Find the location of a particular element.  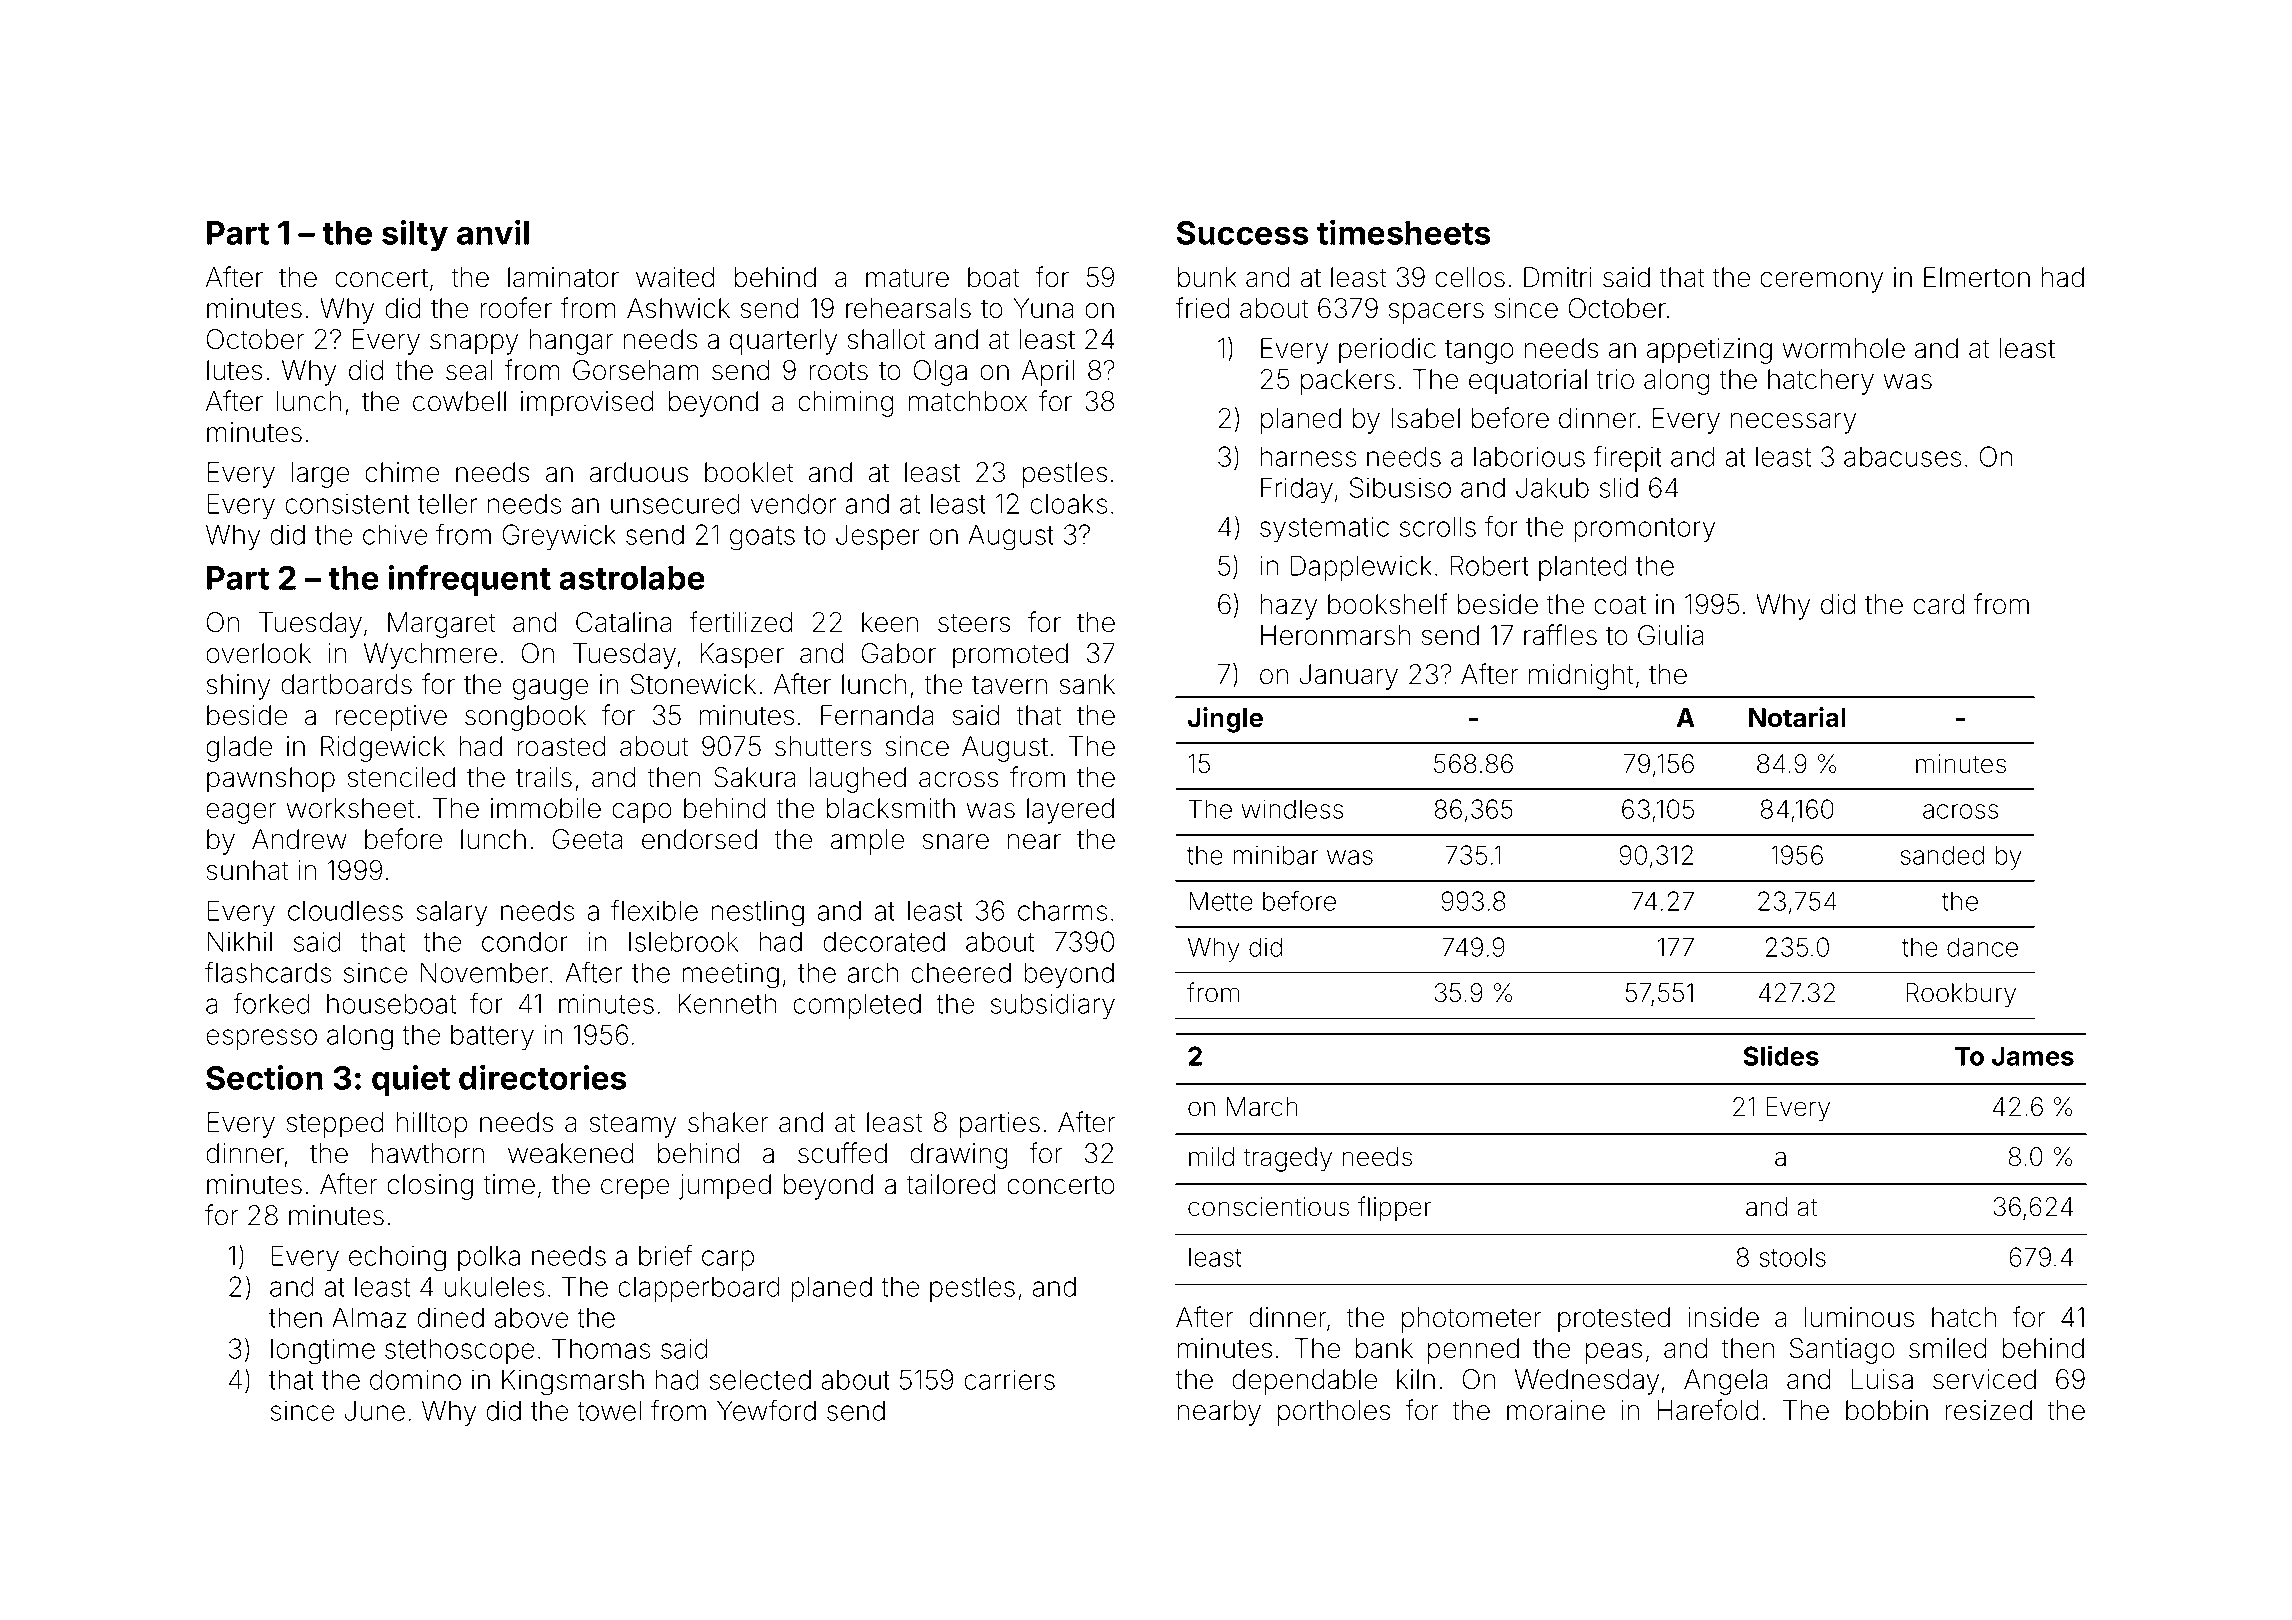

ceremony is located at coordinates (1821, 282).
